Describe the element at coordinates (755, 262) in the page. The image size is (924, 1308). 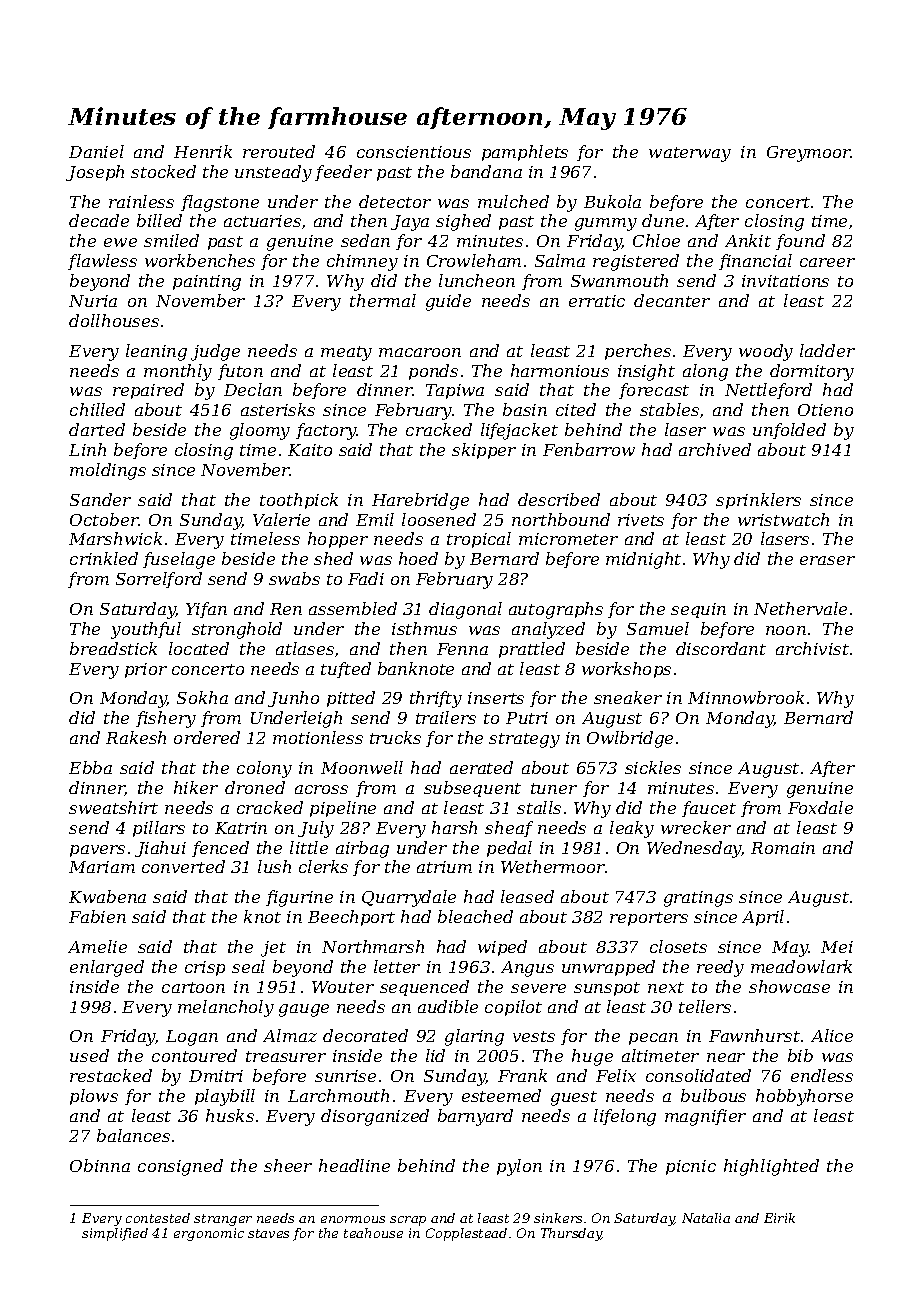
I see `financial` at that location.
